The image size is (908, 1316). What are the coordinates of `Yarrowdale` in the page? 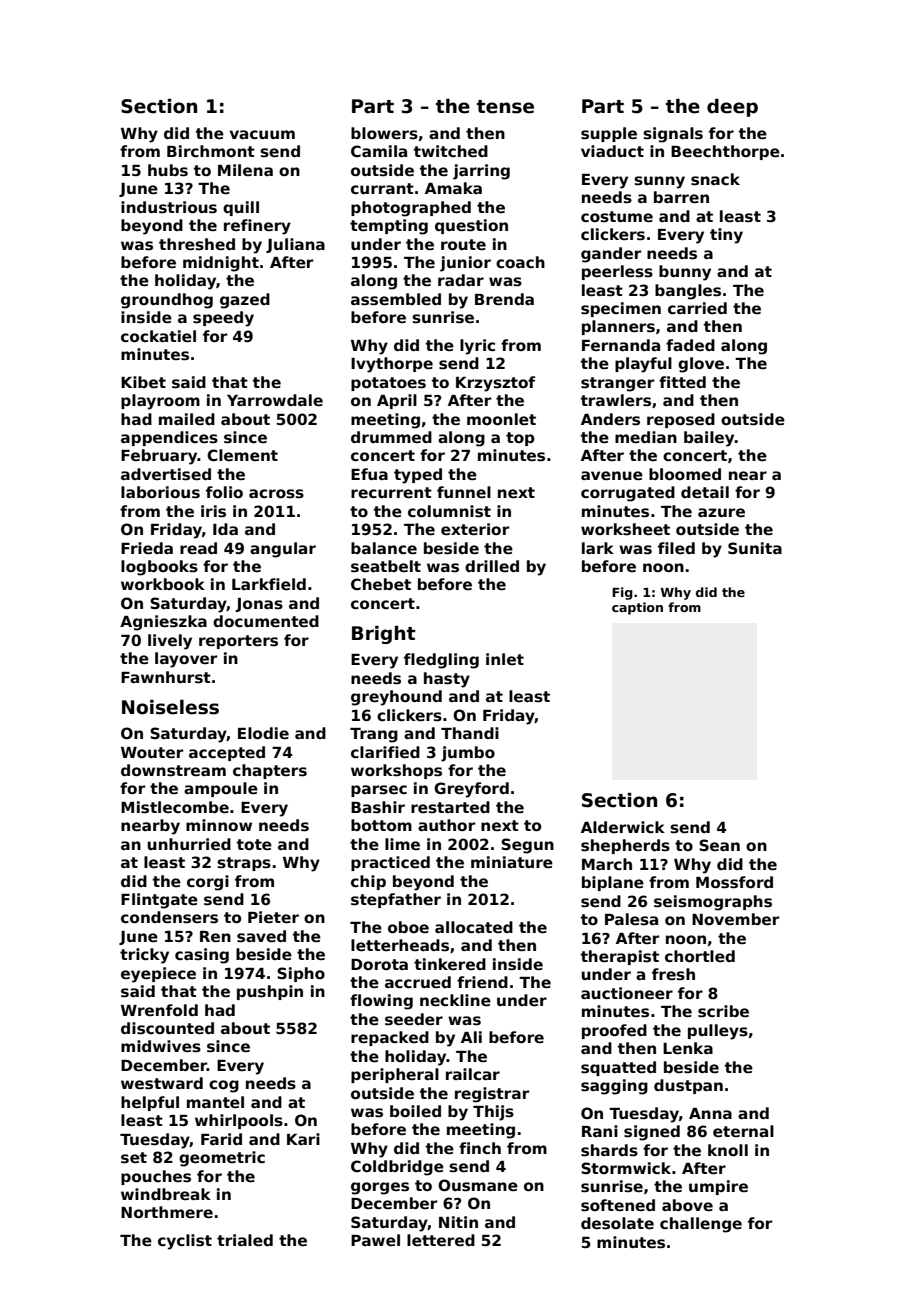 It's located at (275, 400).
